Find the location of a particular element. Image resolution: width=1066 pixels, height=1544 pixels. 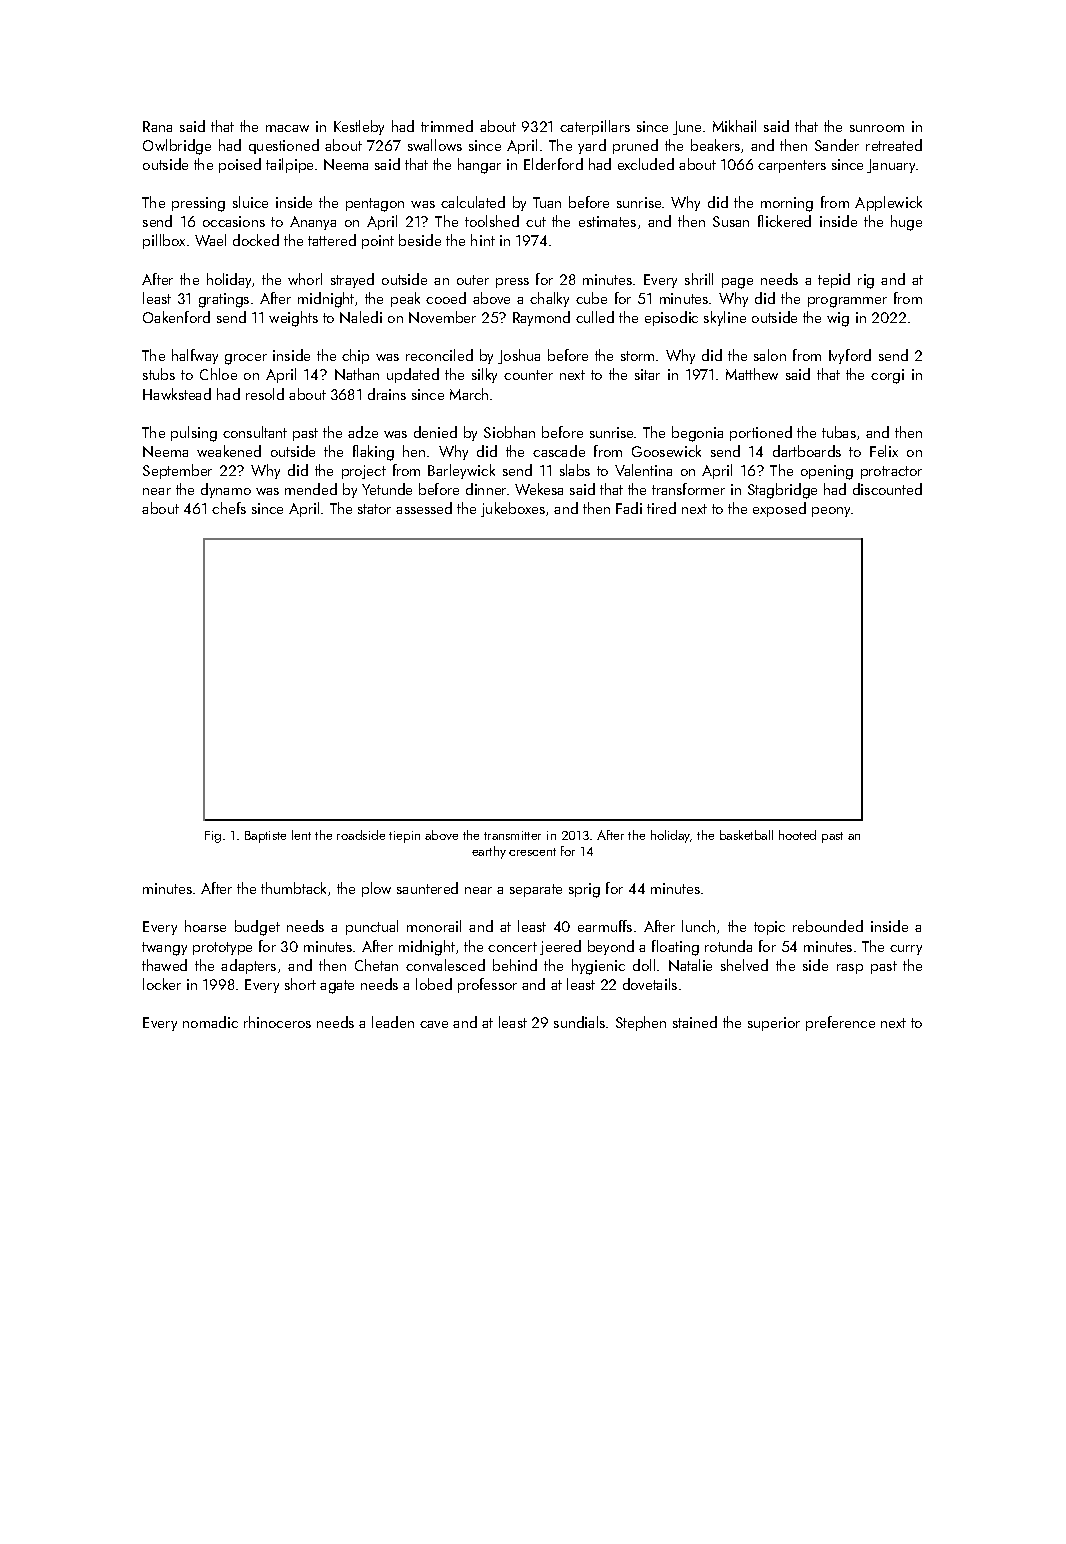

Fig is located at coordinates (213, 837).
